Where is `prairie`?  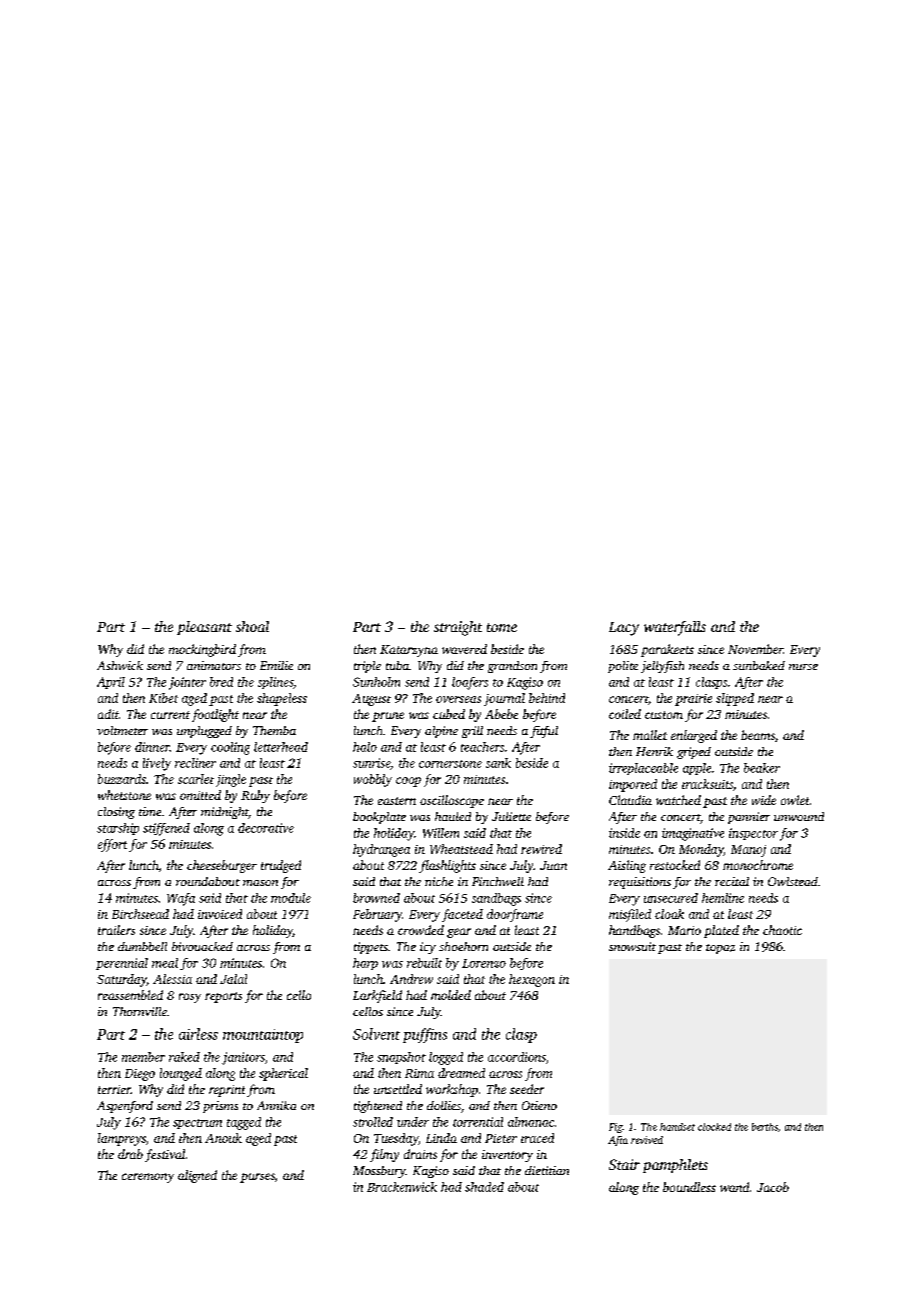
prairie is located at coordinates (693, 700).
